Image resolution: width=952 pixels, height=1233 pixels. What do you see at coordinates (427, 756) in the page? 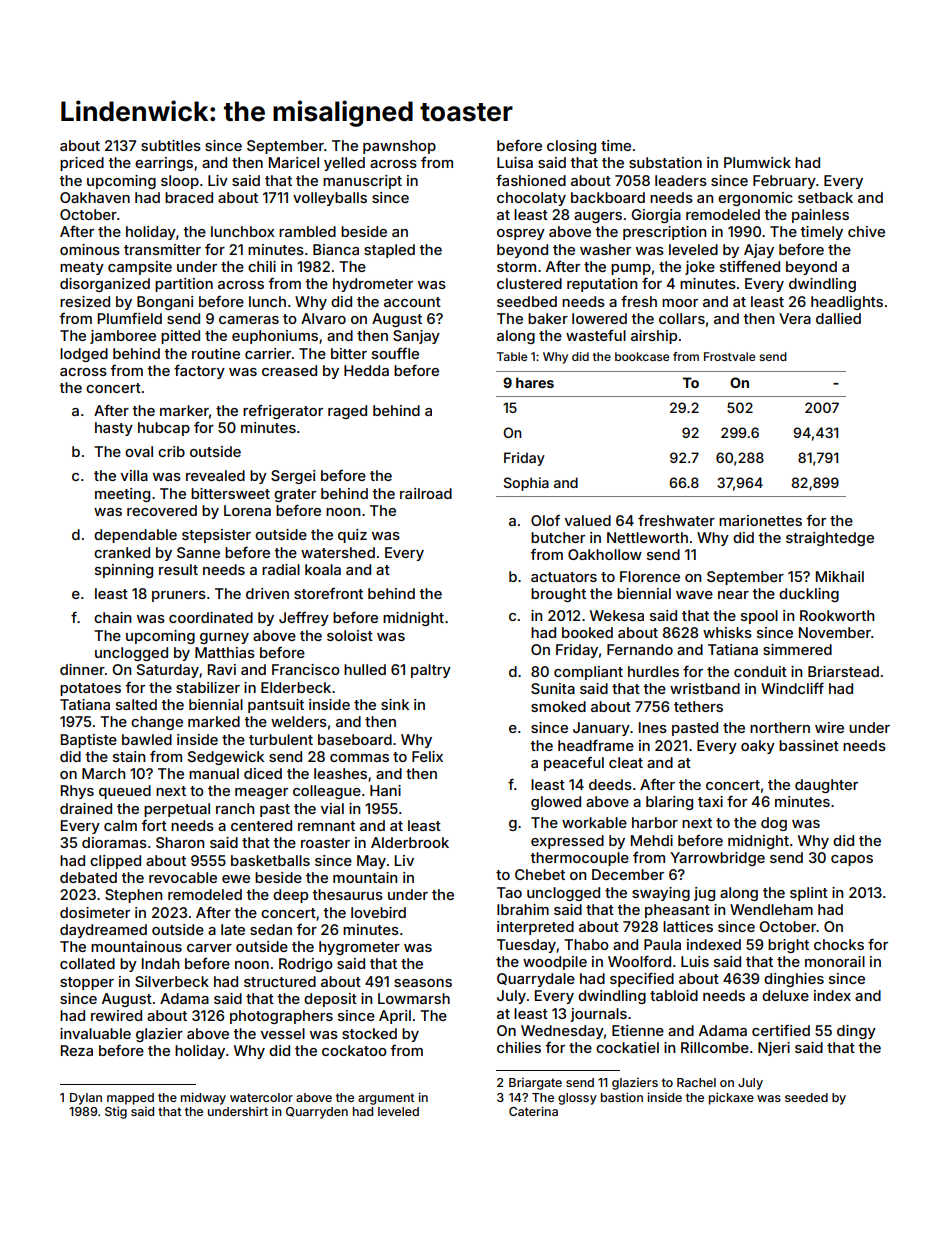
I see `Felix` at bounding box center [427, 756].
